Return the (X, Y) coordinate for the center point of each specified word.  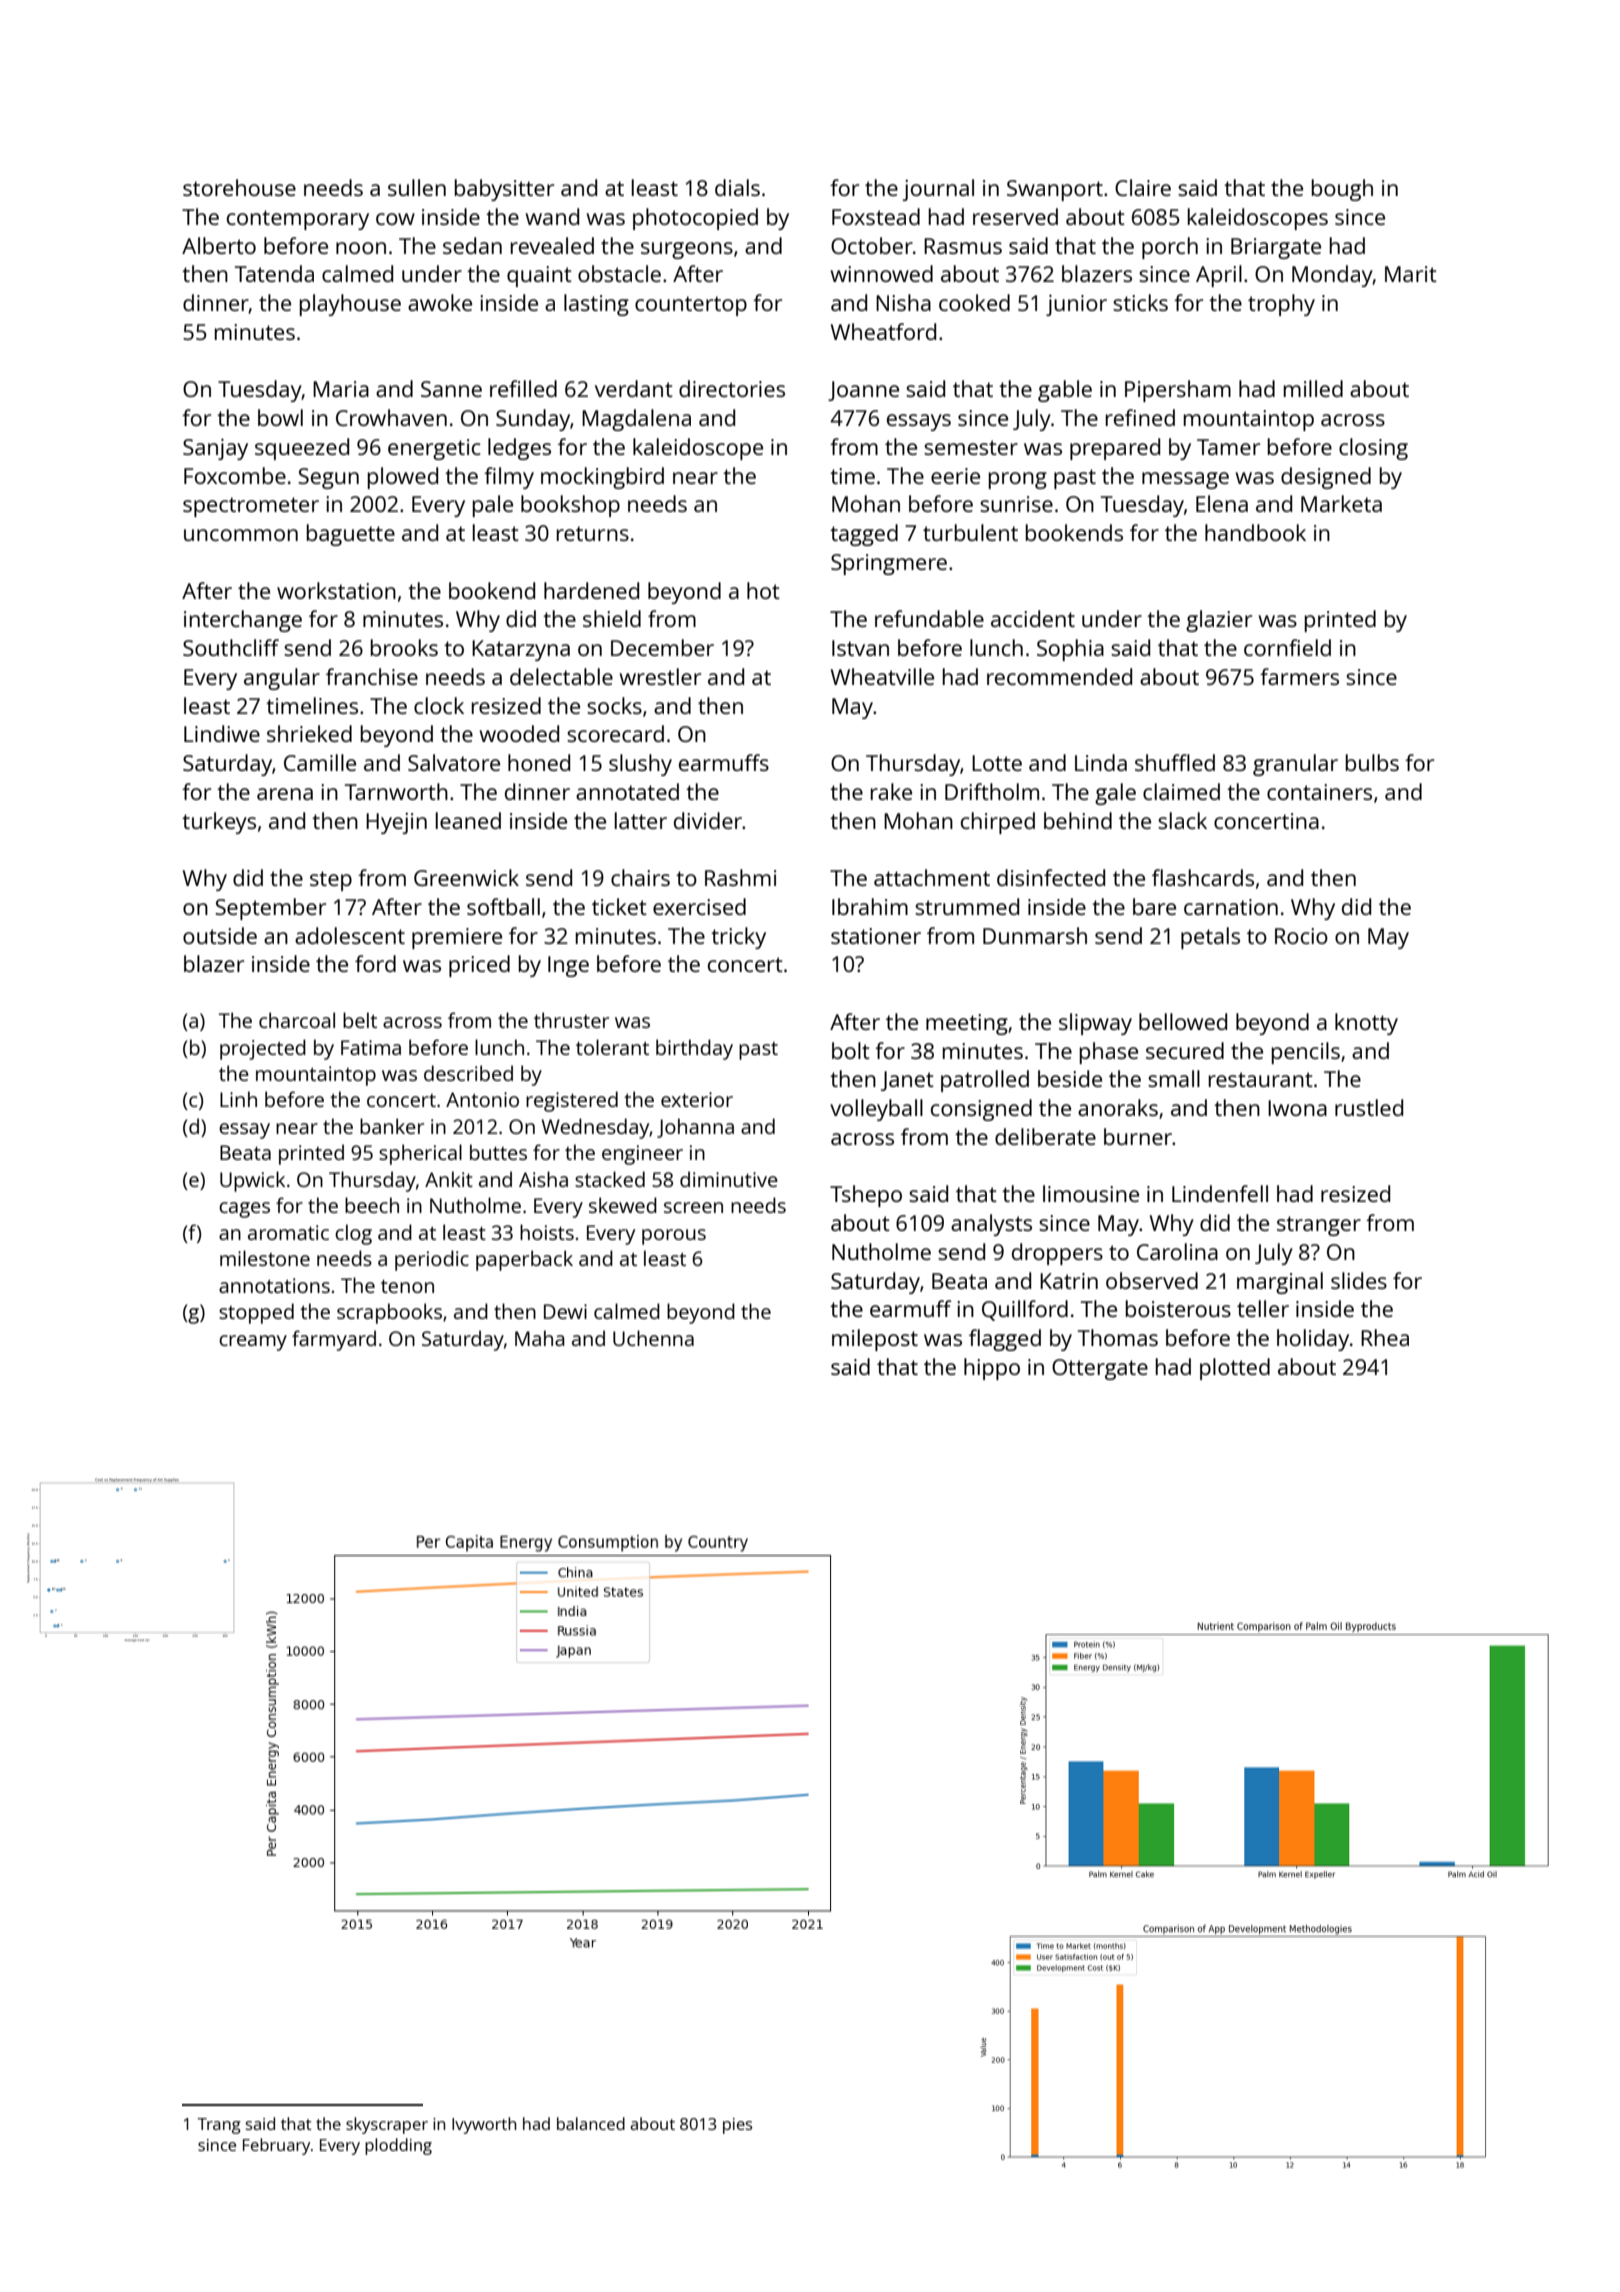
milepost (875, 1340)
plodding (398, 2146)
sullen (417, 187)
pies (737, 2126)
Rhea (1385, 1337)
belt (360, 1020)
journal (938, 190)
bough (1342, 190)
